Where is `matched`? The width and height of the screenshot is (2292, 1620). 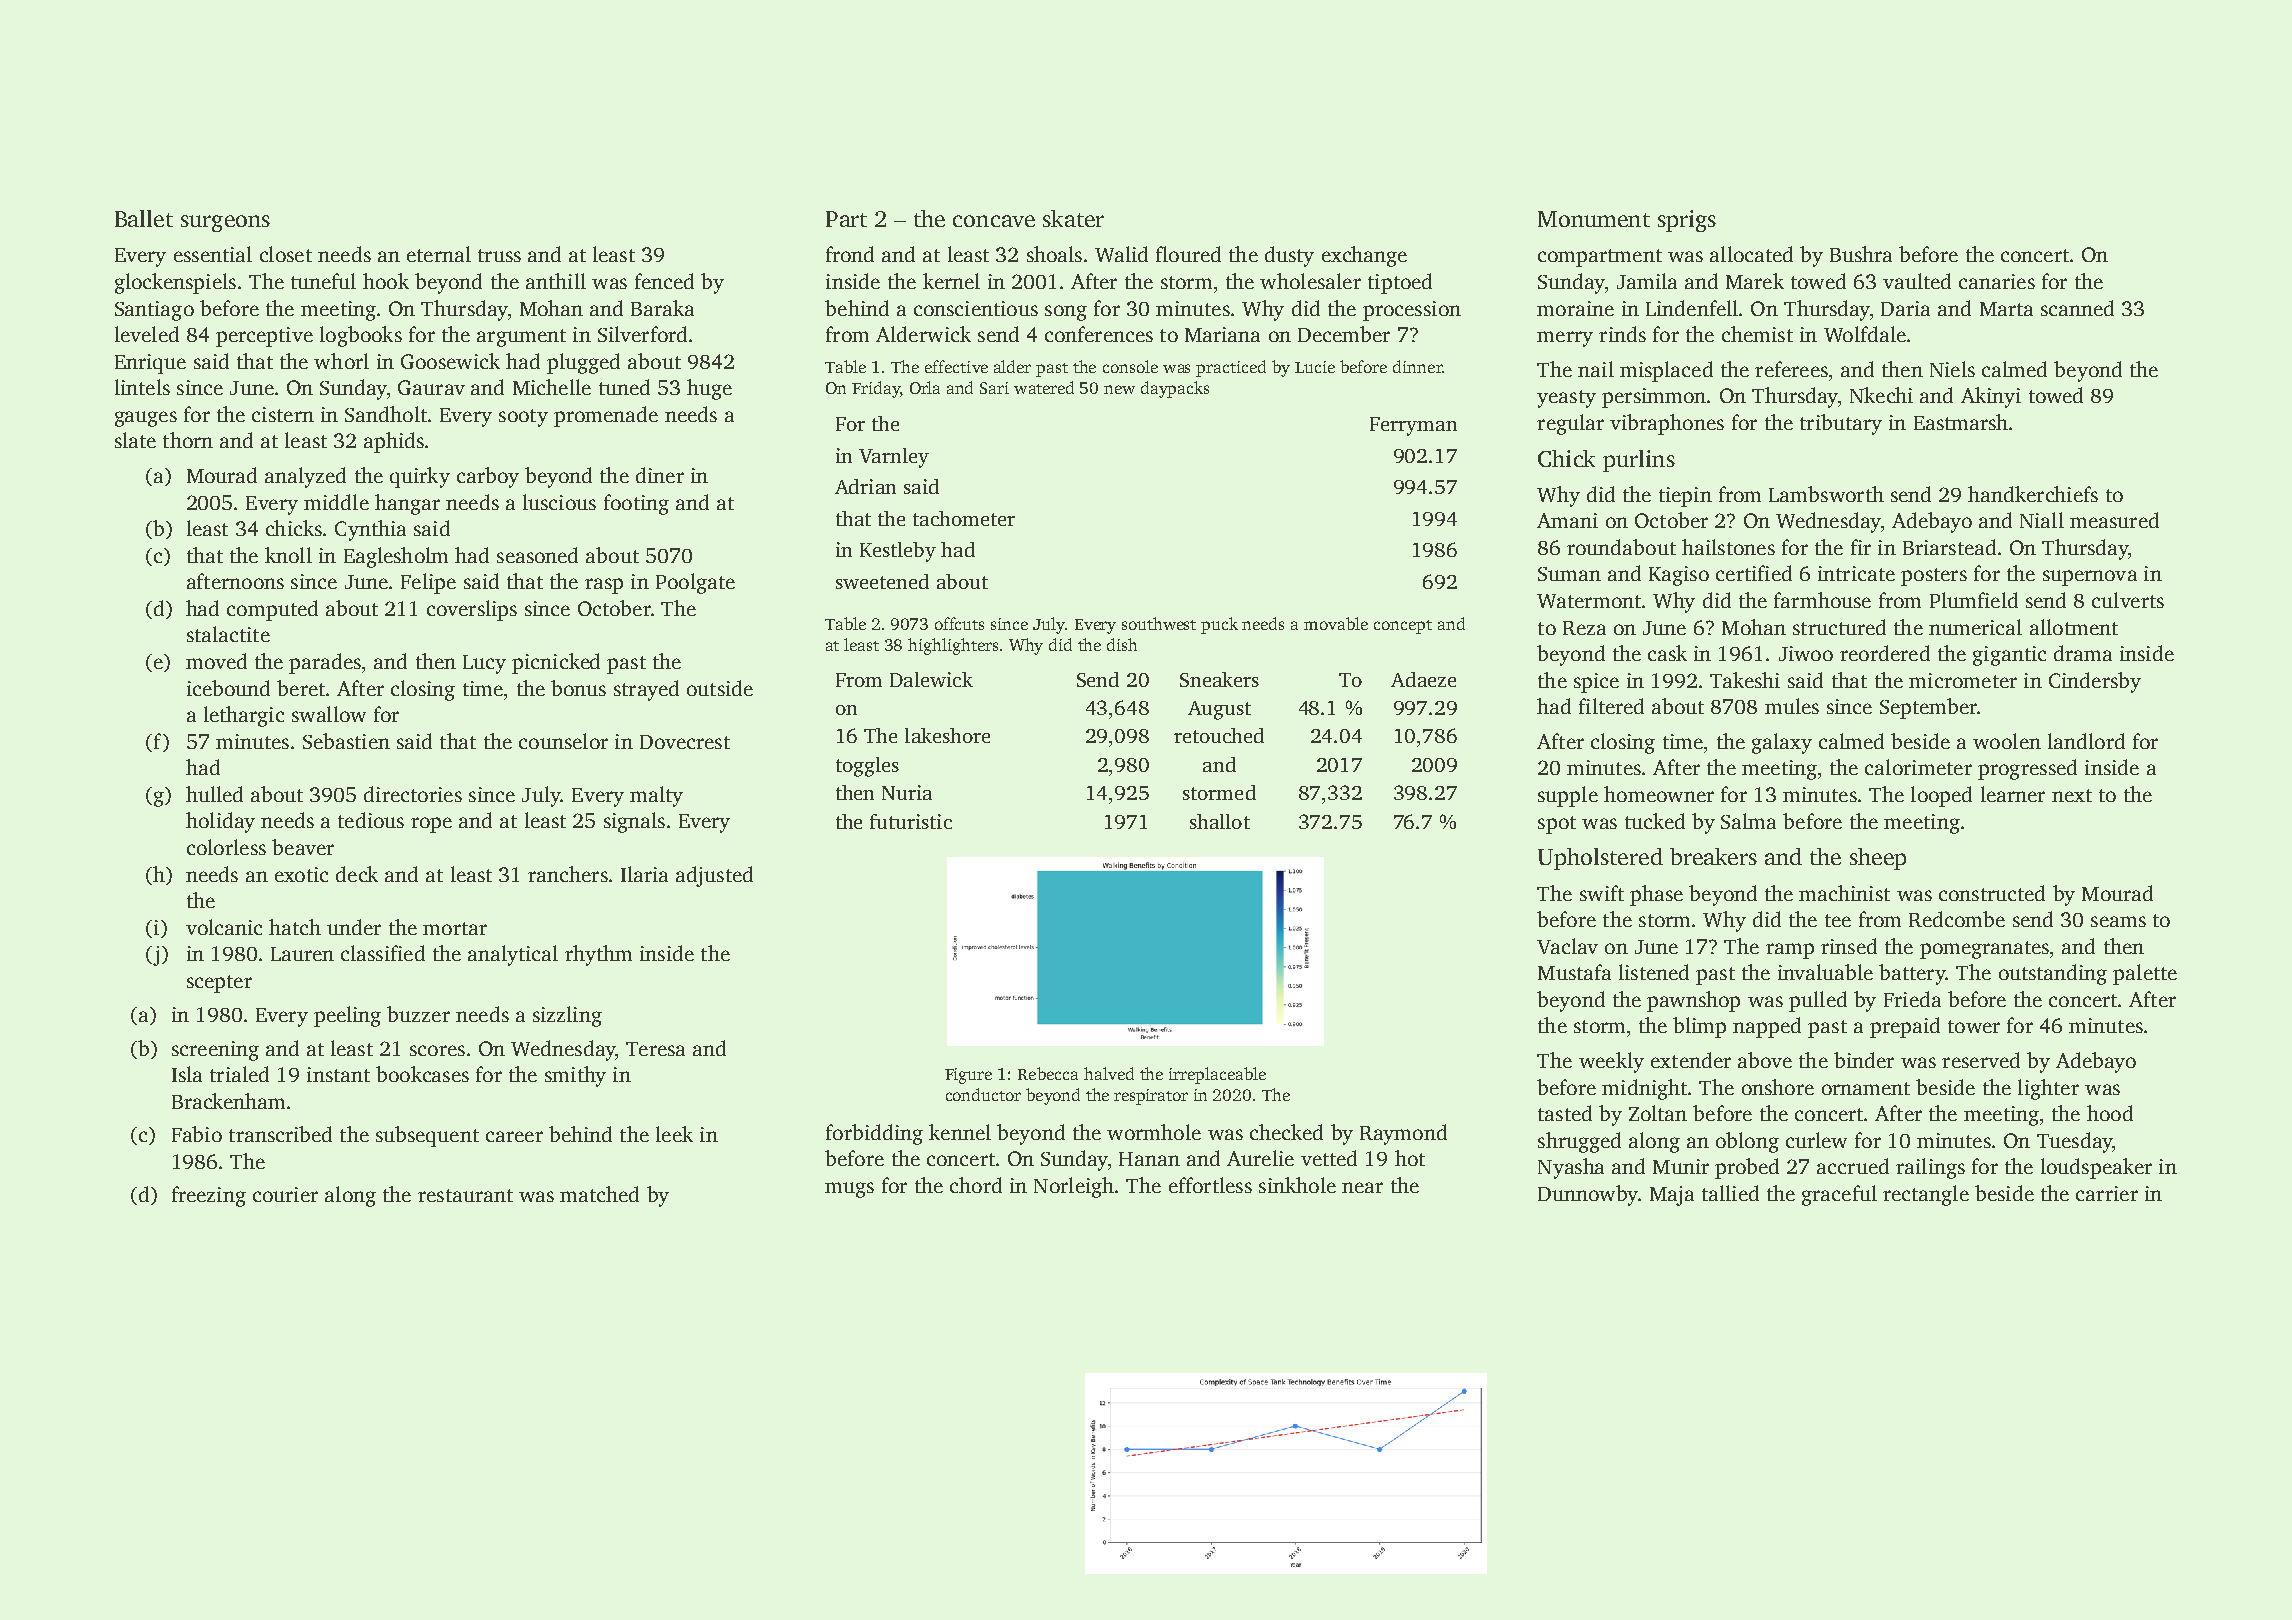
matched is located at coordinates (599, 1194).
